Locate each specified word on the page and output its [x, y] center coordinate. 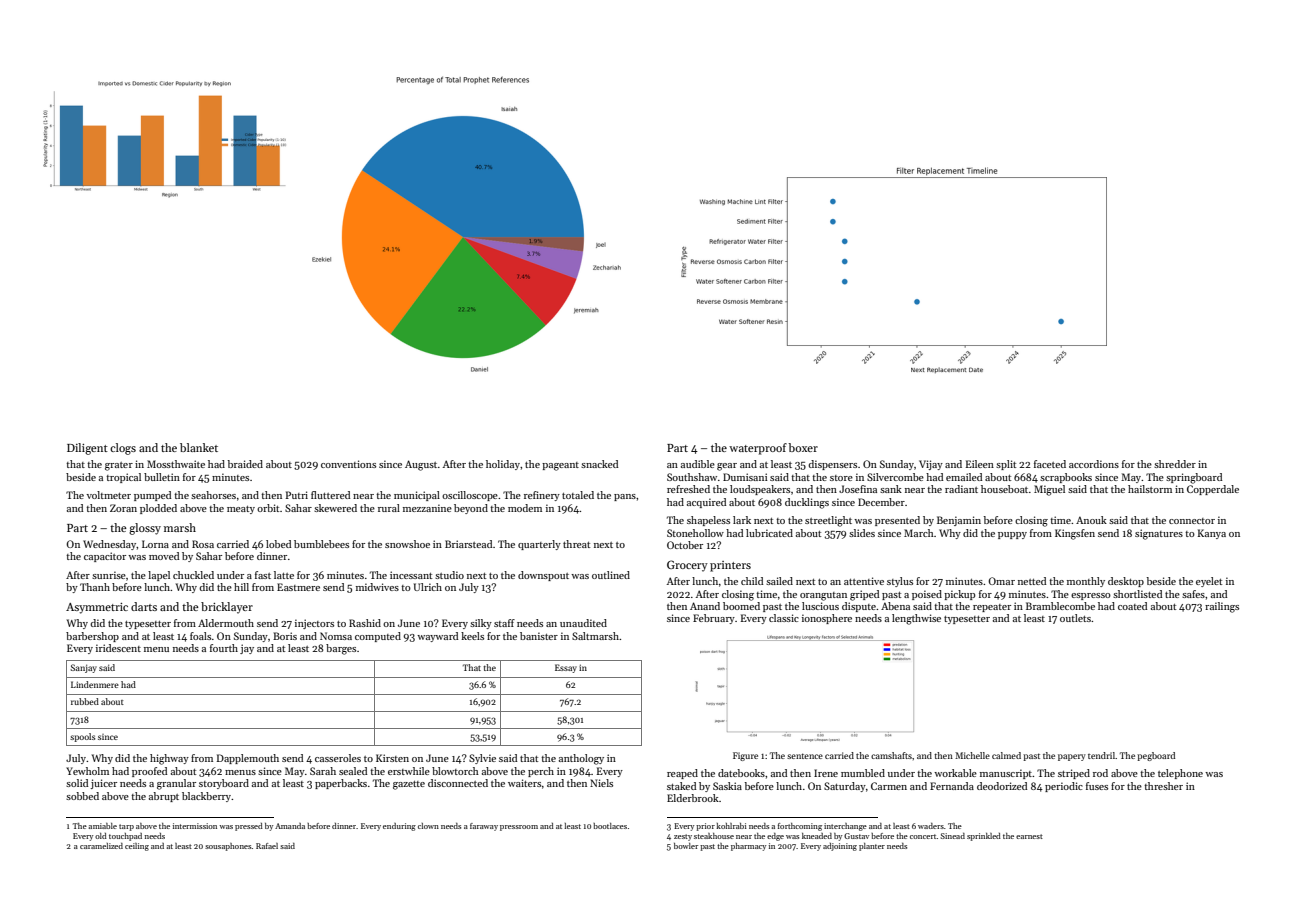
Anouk [1091, 520]
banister [539, 636]
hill [241, 587]
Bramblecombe [1060, 606]
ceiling [137, 847]
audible [698, 464]
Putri [297, 495]
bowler [686, 846]
